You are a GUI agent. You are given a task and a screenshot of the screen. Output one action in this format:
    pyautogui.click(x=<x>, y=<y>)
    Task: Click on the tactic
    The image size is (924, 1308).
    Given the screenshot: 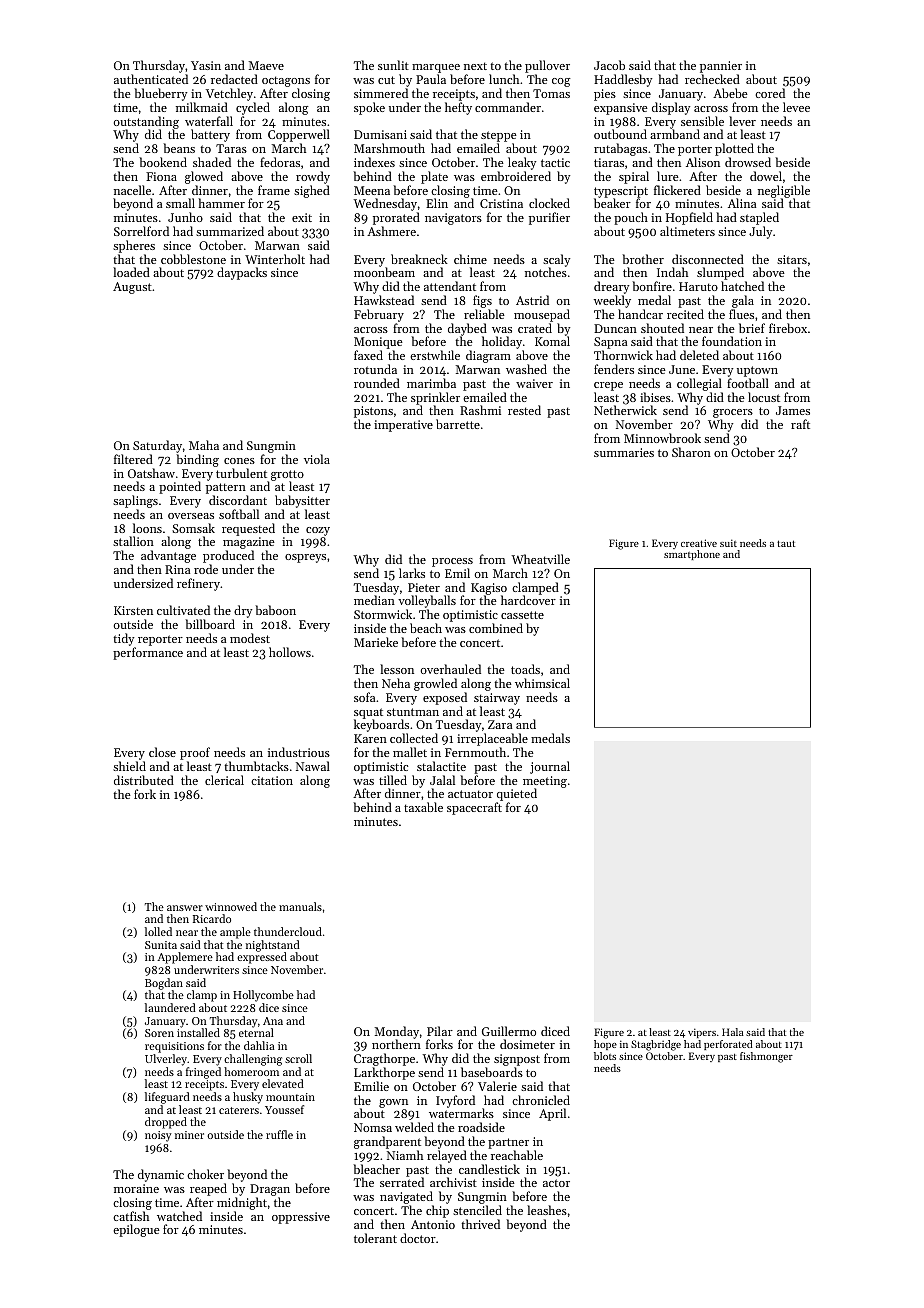 What is the action you would take?
    pyautogui.click(x=555, y=162)
